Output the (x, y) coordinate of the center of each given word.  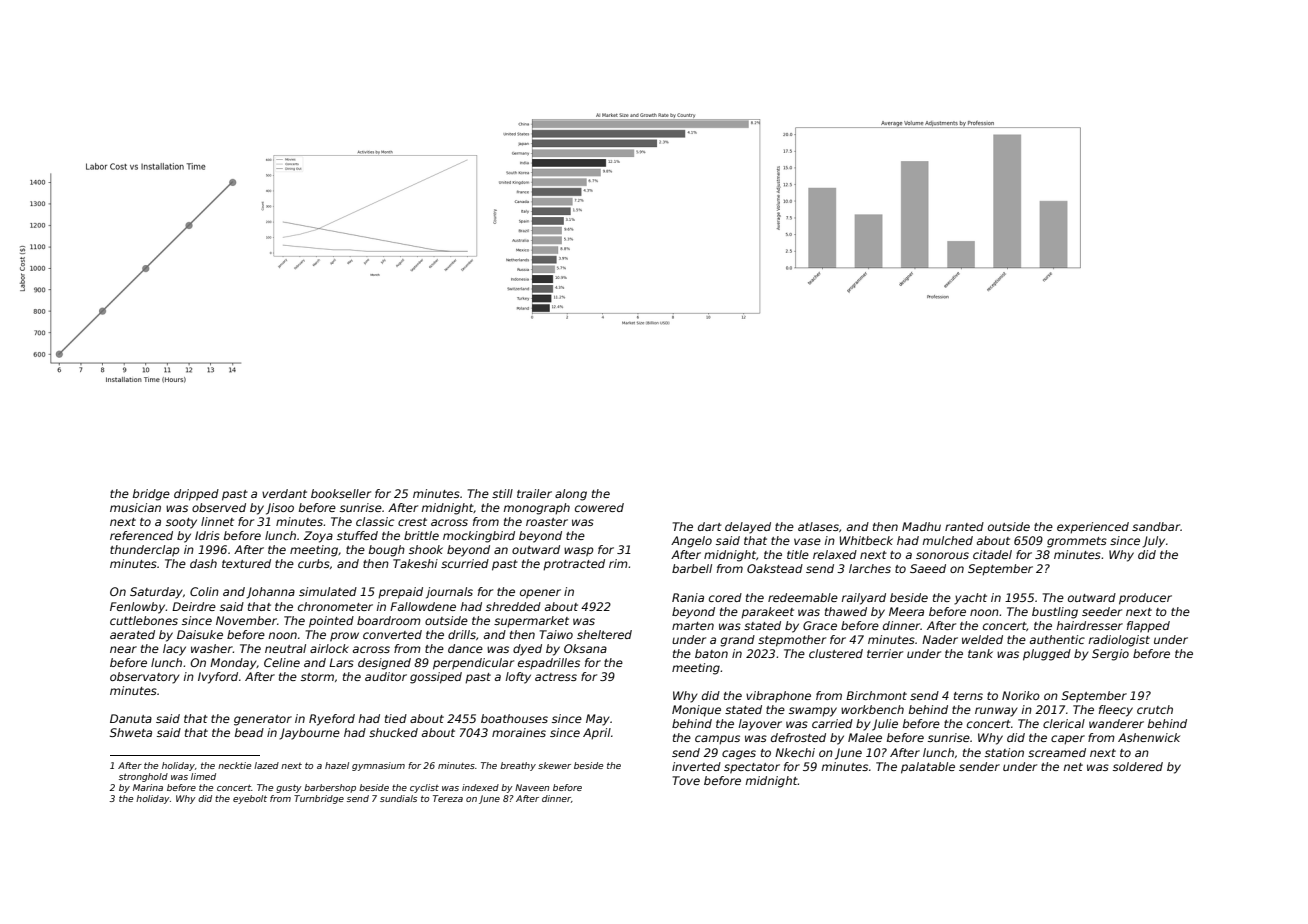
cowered (599, 507)
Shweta (131, 732)
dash (203, 563)
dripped (196, 495)
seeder (1102, 611)
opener (540, 594)
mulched (947, 540)
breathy (518, 766)
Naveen (532, 787)
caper (1068, 740)
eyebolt (250, 799)
